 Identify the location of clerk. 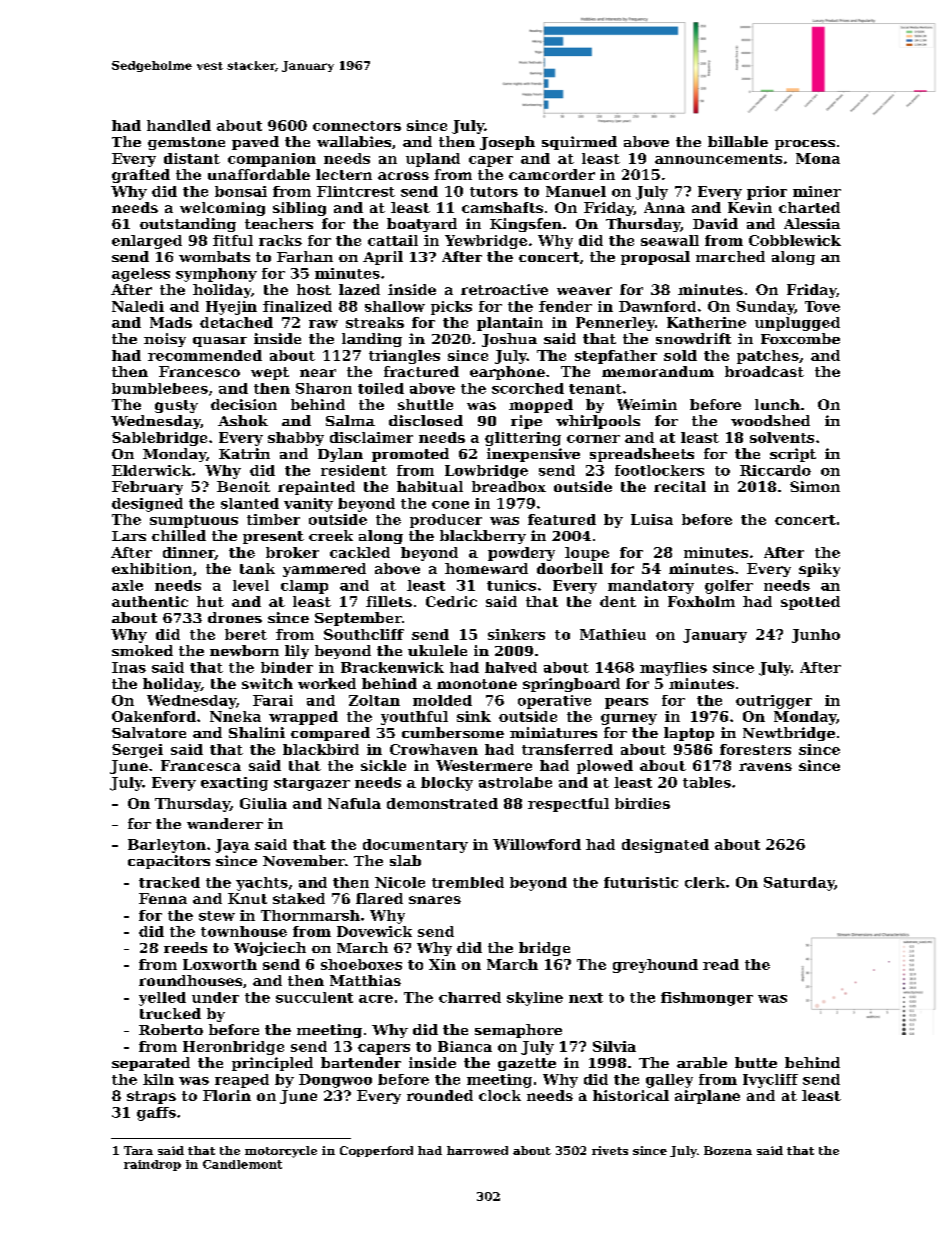
(705, 882).
